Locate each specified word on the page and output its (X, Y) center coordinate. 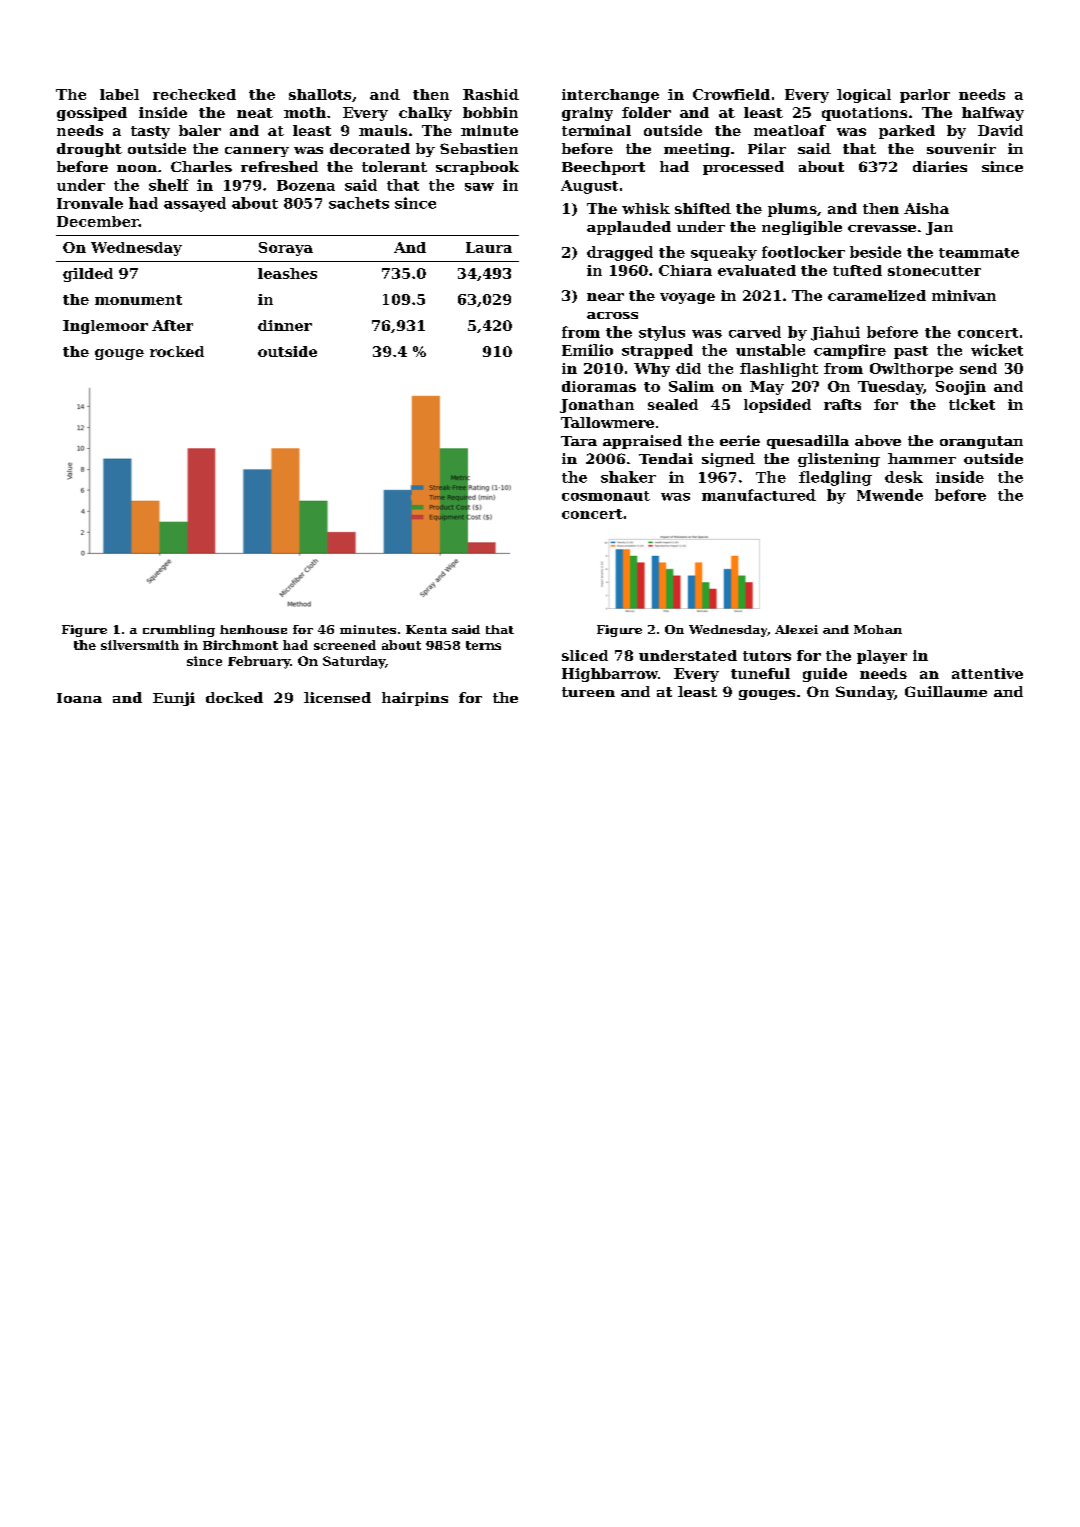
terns (483, 645)
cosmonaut (606, 496)
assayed (195, 204)
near (605, 297)
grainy (587, 114)
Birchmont (240, 645)
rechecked (194, 94)
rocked (177, 351)
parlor (925, 96)
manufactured (759, 495)
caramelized (877, 295)
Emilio (587, 350)
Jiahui (835, 333)
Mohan (878, 629)
